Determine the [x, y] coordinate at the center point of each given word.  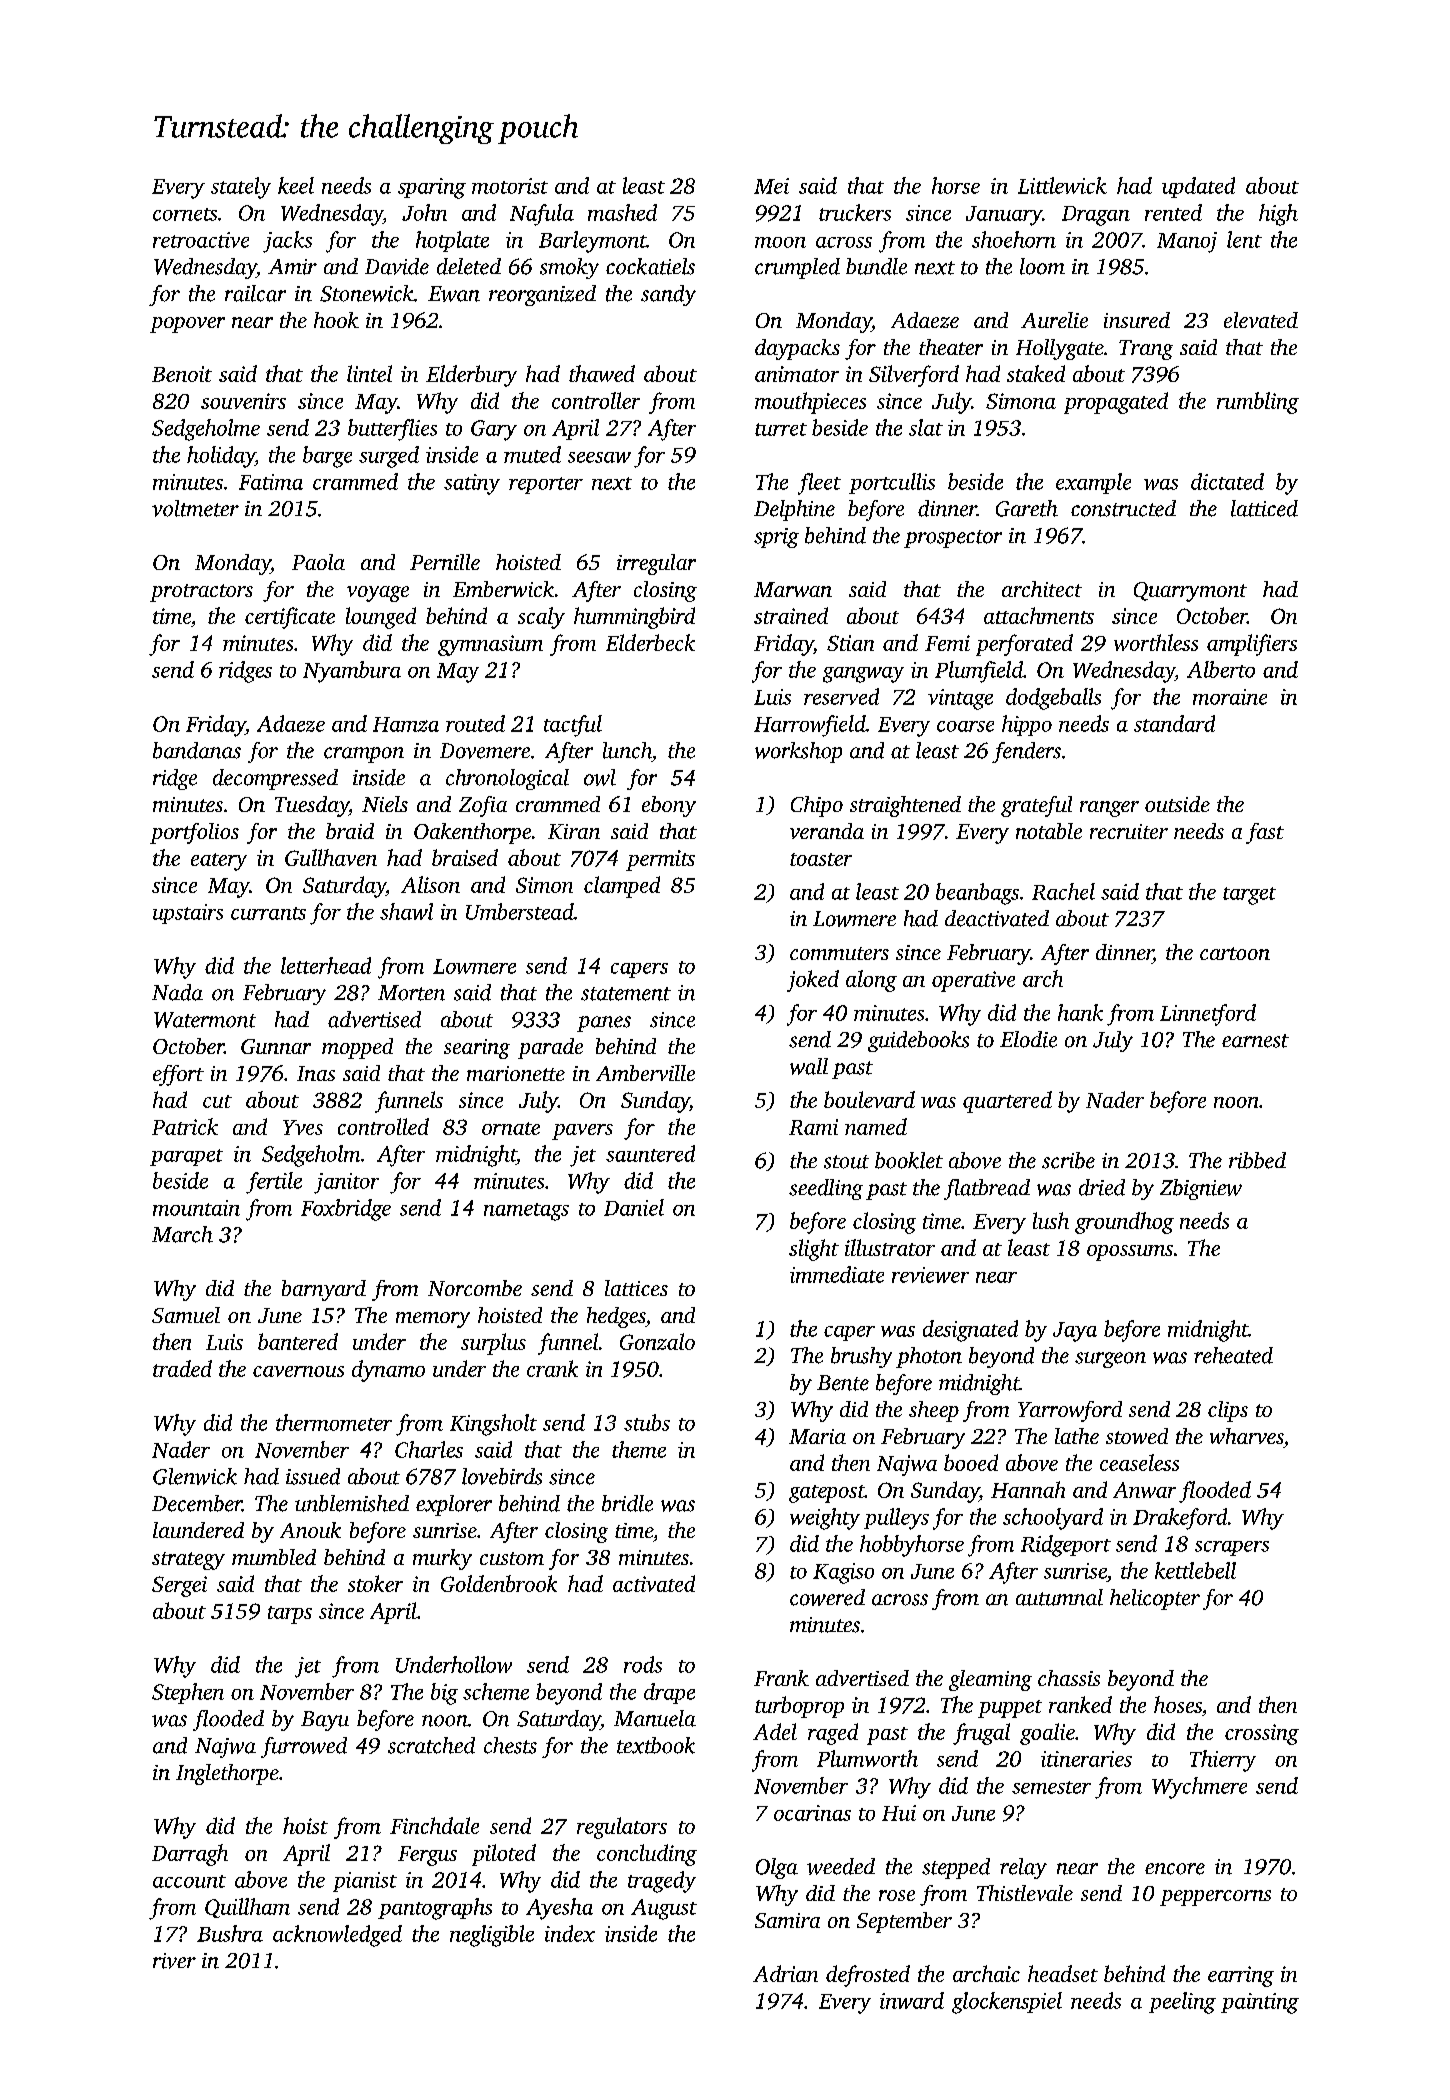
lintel [369, 373]
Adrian [785, 1973]
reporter [546, 485]
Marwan [793, 589]
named [876, 1126]
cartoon [1235, 953]
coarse [965, 726]
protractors [201, 593]
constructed [1123, 508]
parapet [186, 1157]
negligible [492, 1936]
